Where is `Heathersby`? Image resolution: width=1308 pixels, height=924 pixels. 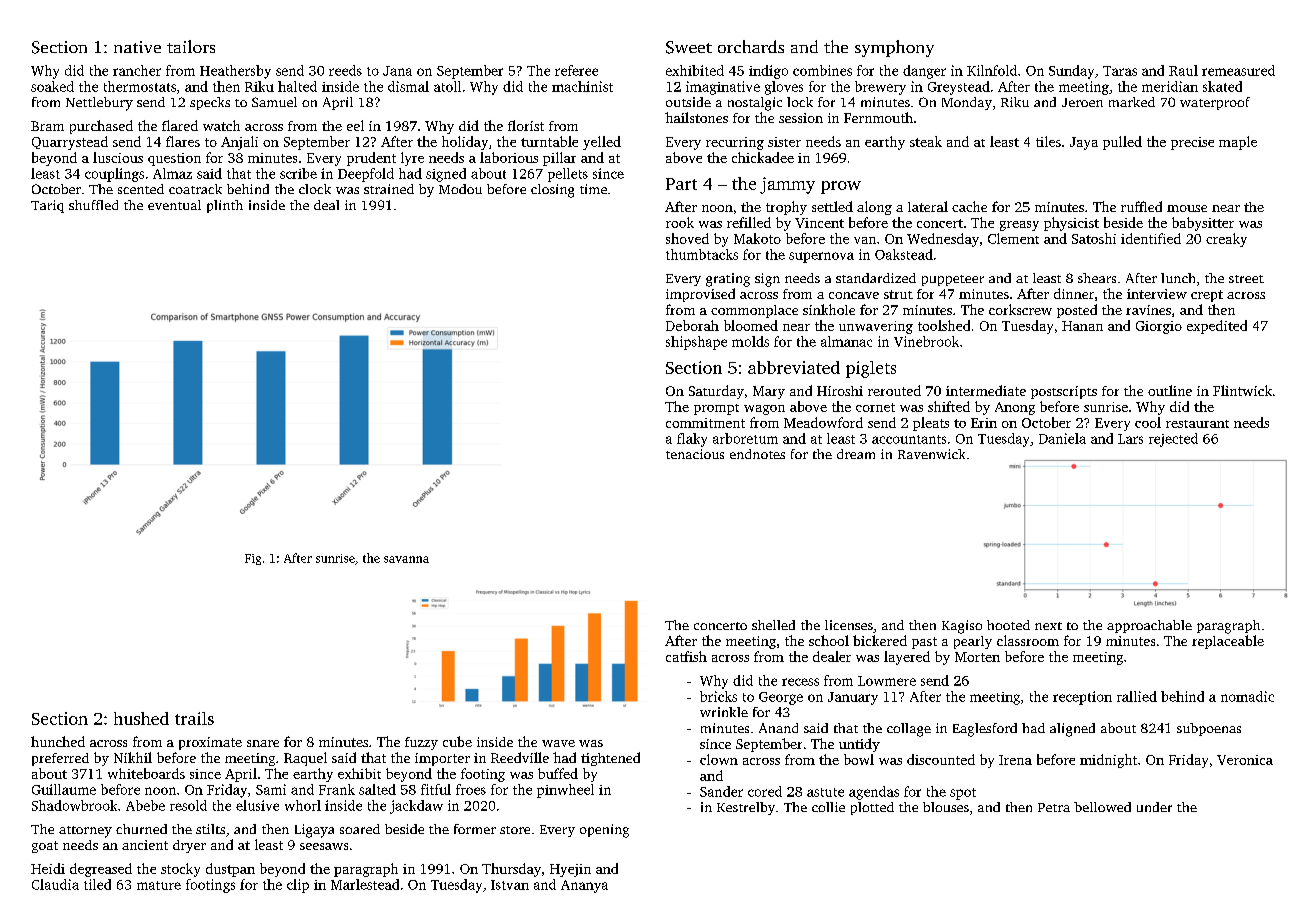
Heathersby is located at coordinates (235, 72).
